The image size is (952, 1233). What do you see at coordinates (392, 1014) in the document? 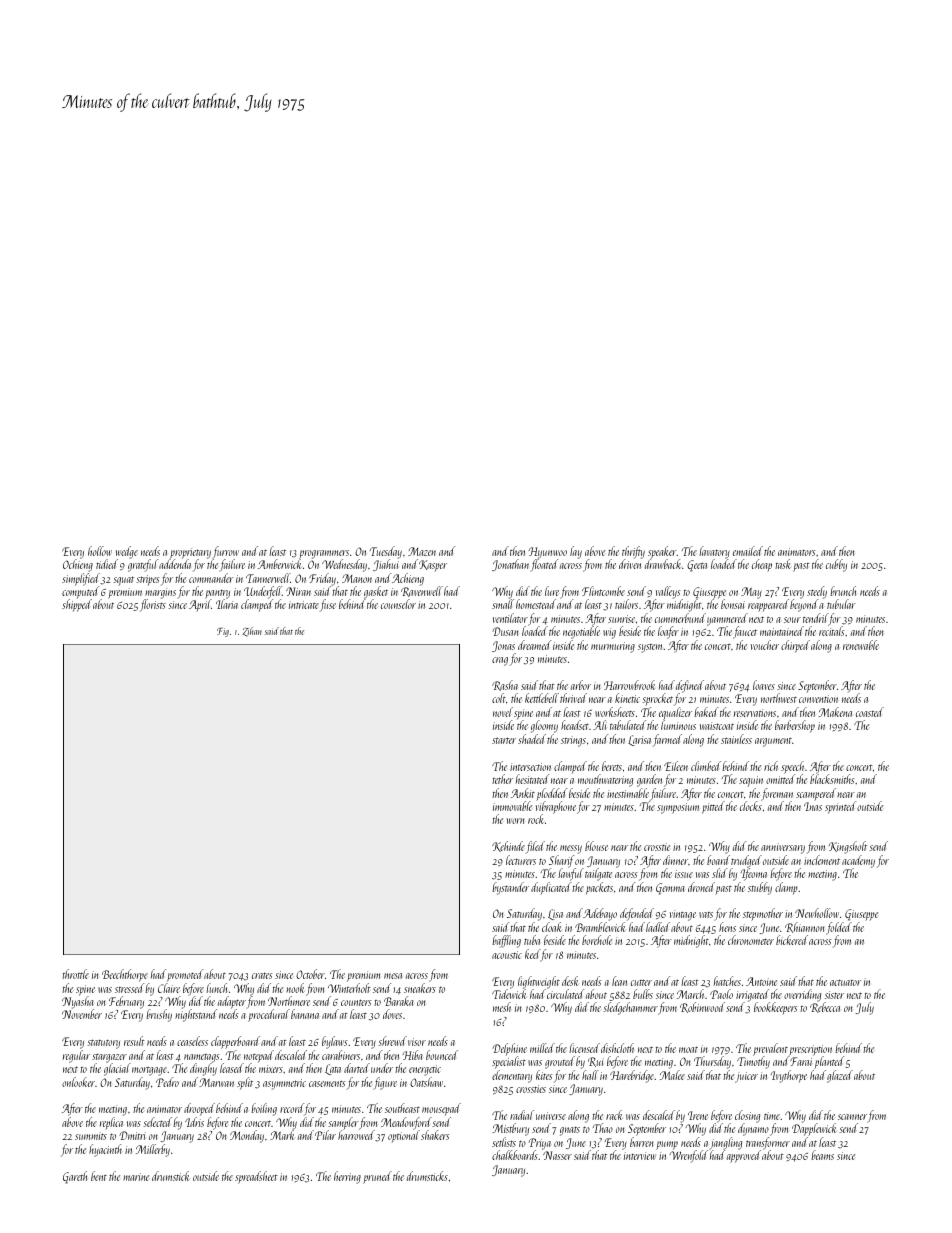
I see `doves` at bounding box center [392, 1014].
